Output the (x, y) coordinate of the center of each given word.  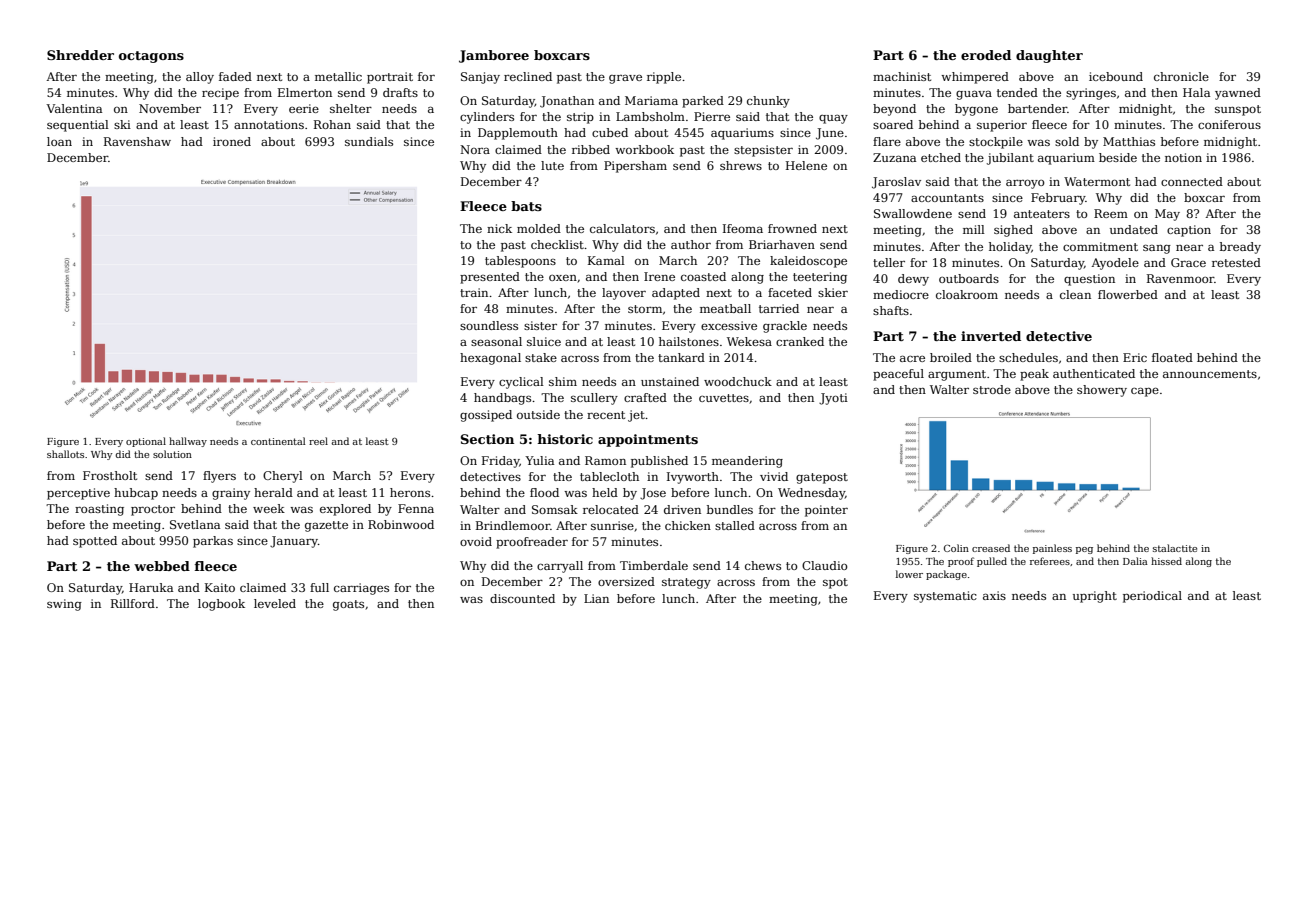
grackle (785, 327)
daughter (1049, 56)
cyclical (521, 383)
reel (318, 441)
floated (1172, 357)
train (474, 292)
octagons (151, 57)
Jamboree (494, 56)
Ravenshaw (137, 141)
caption (1189, 231)
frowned (792, 228)
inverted (991, 336)
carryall (560, 567)
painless (1052, 549)
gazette (326, 526)
